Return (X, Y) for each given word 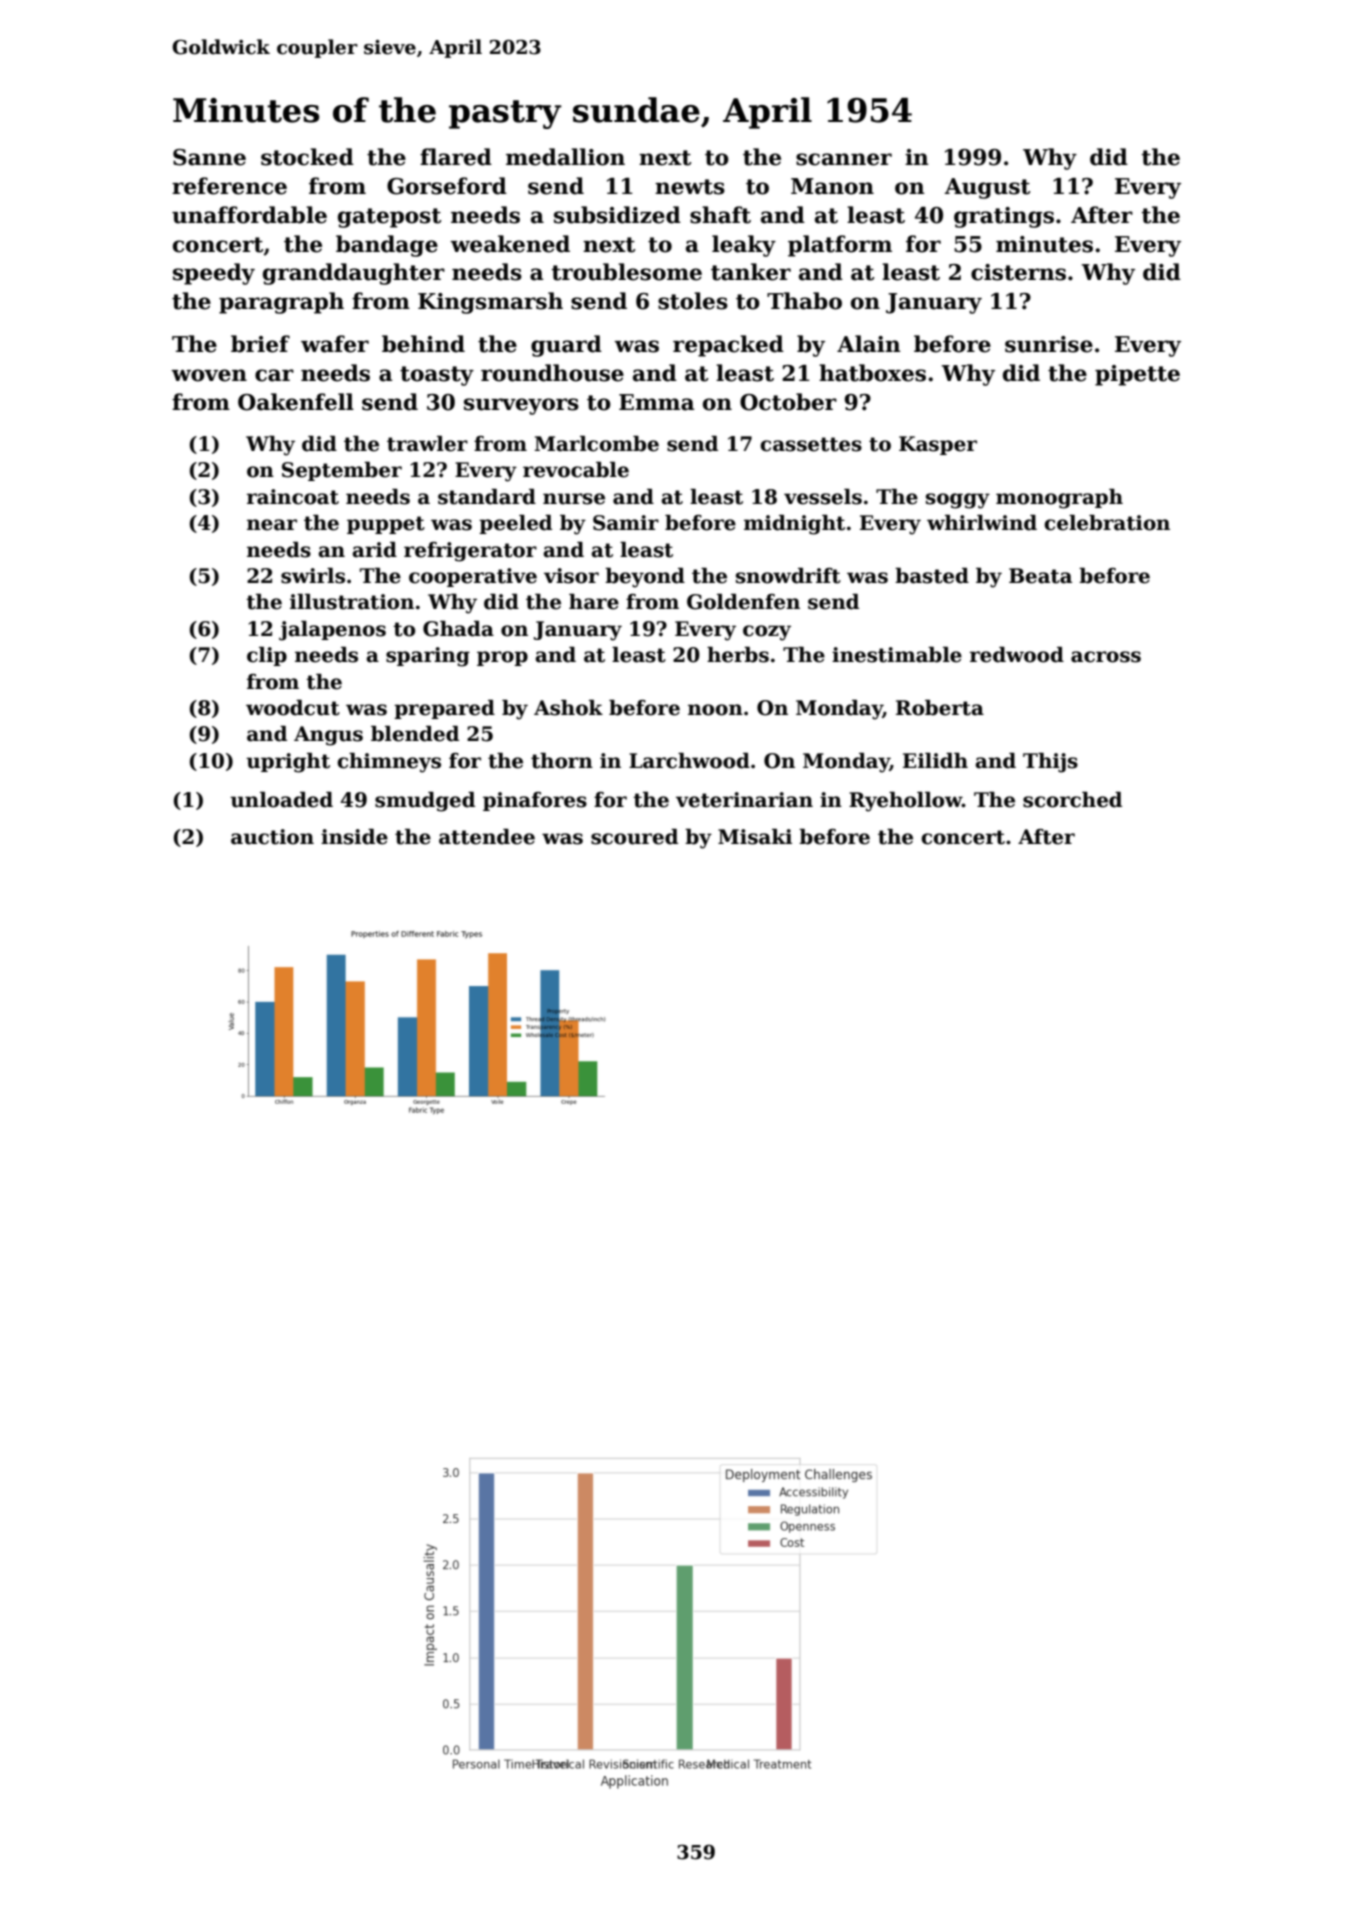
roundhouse (552, 373)
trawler (427, 444)
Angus (328, 736)
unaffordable (249, 215)
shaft (720, 215)
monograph (1059, 499)
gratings (1004, 217)
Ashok (568, 708)
